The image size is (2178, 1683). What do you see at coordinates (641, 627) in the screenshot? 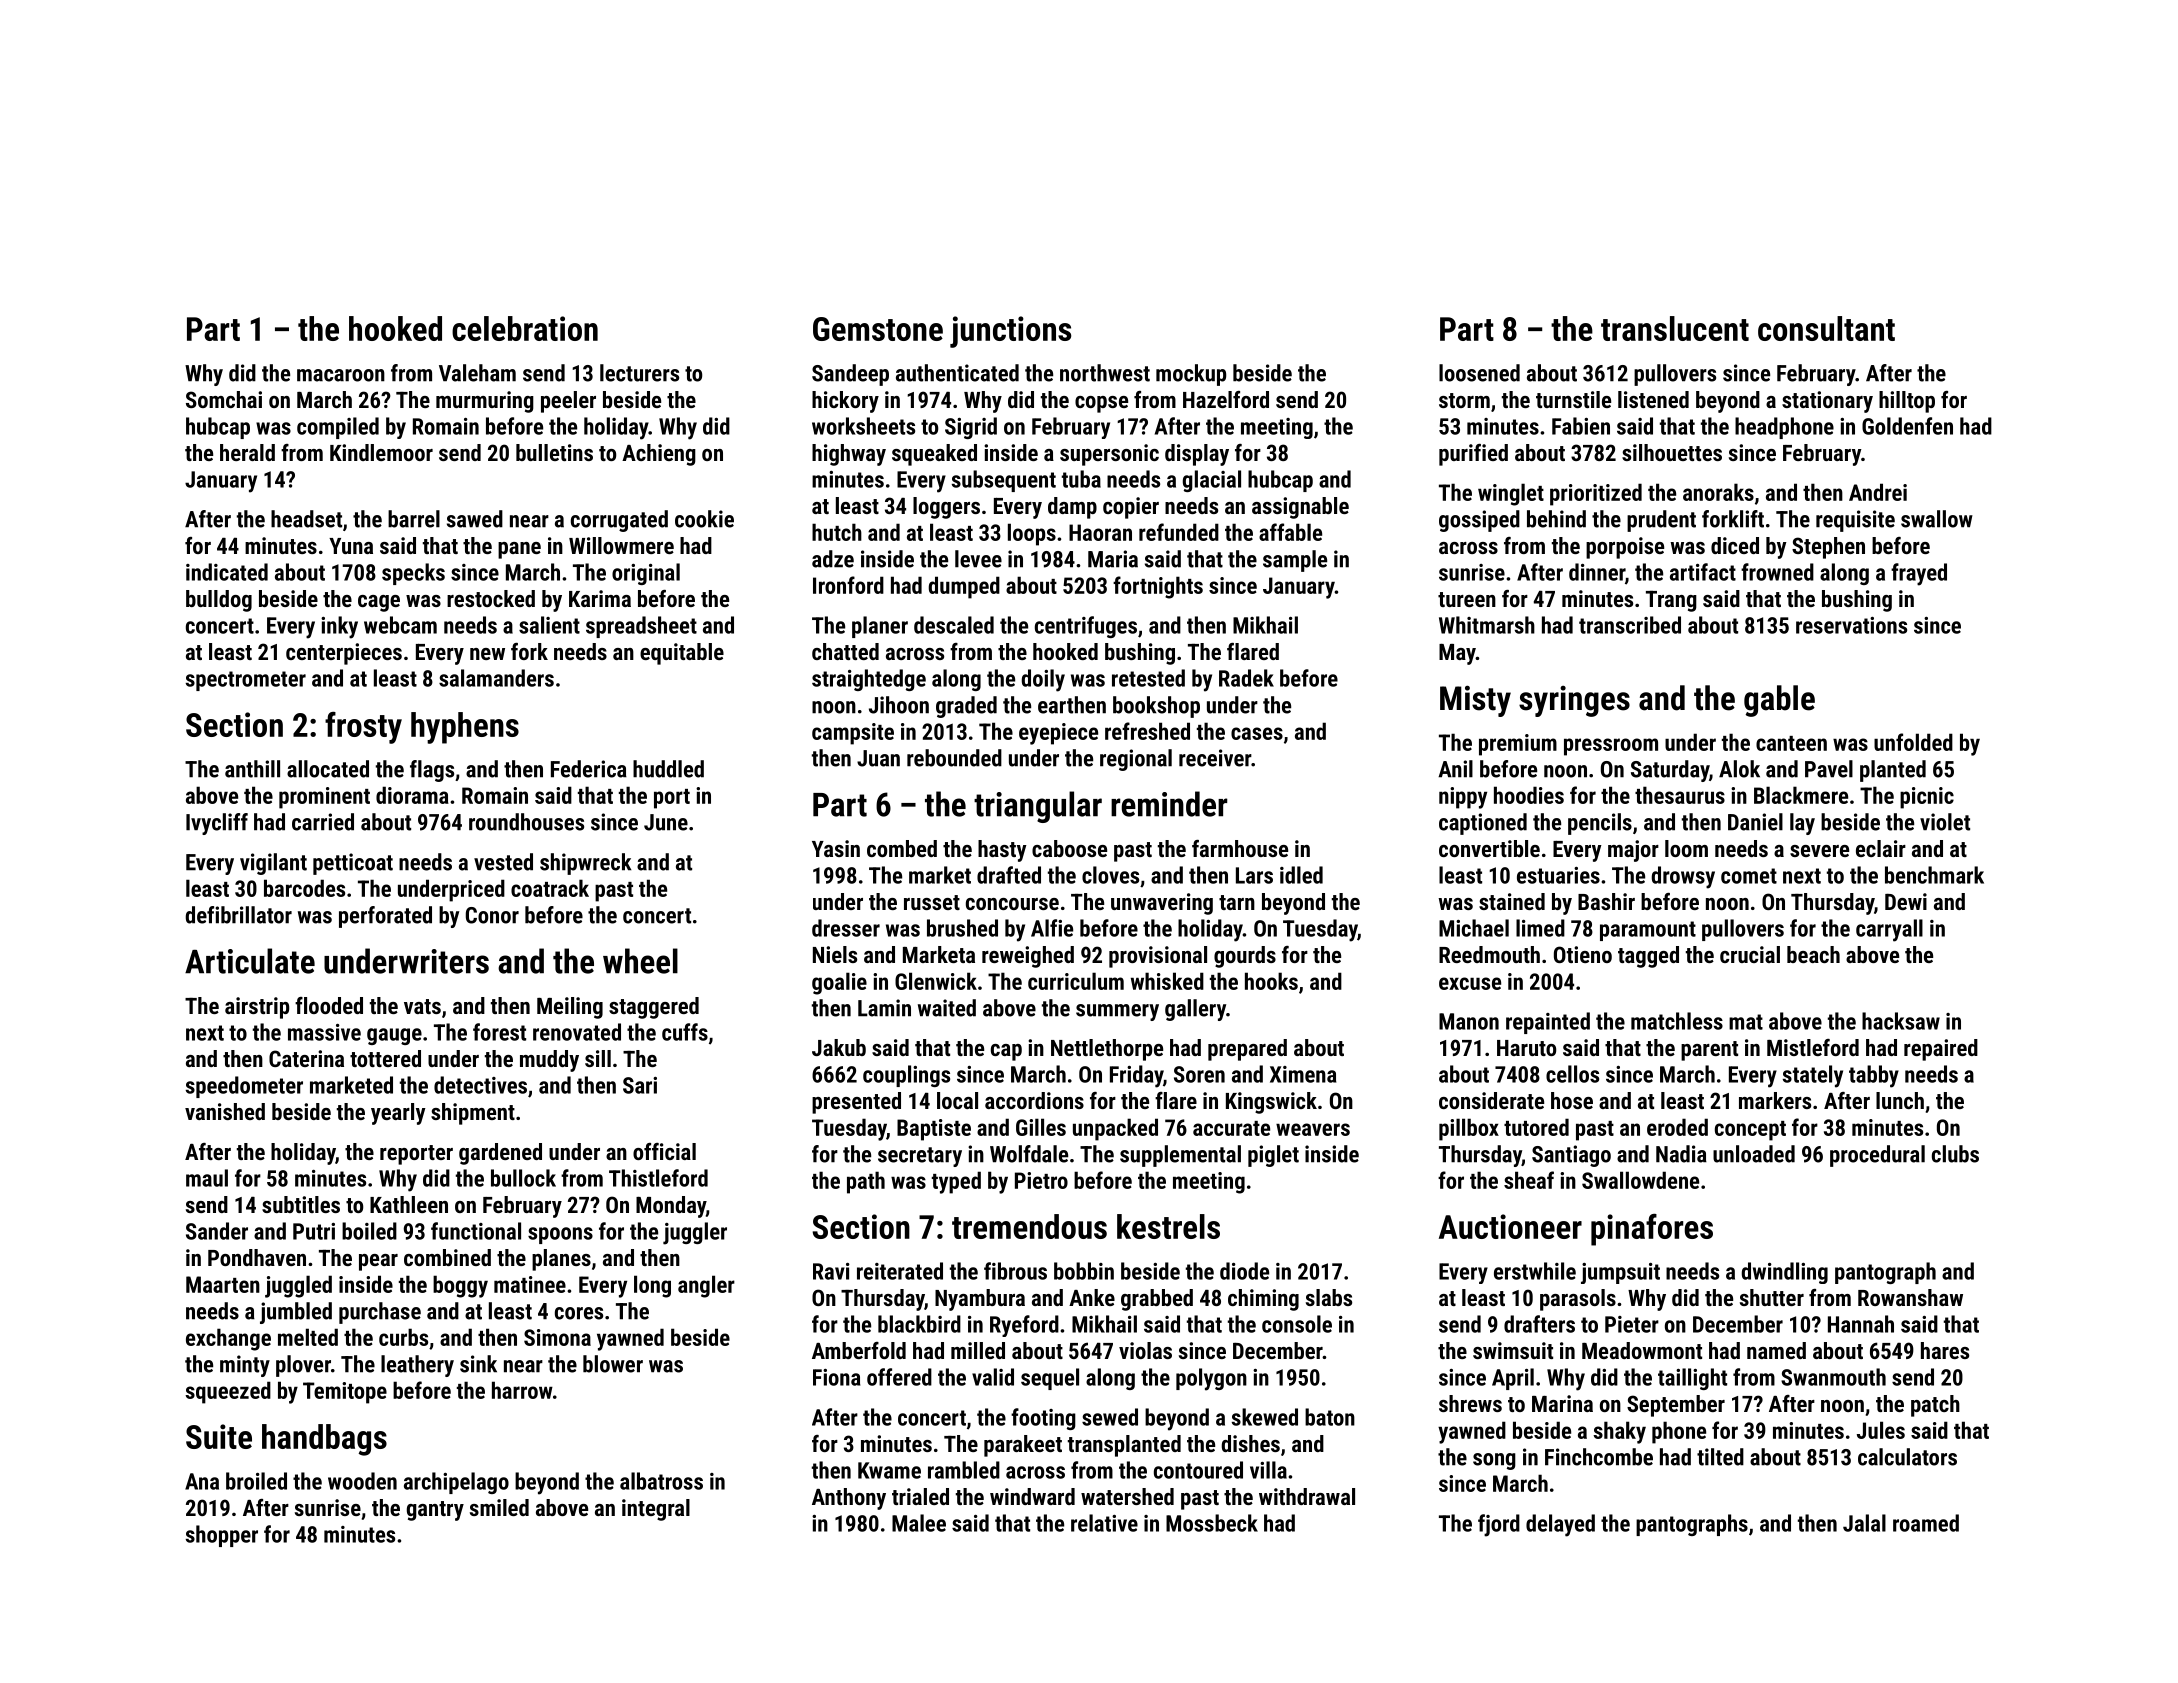
I see `spreadsheet` at bounding box center [641, 627].
